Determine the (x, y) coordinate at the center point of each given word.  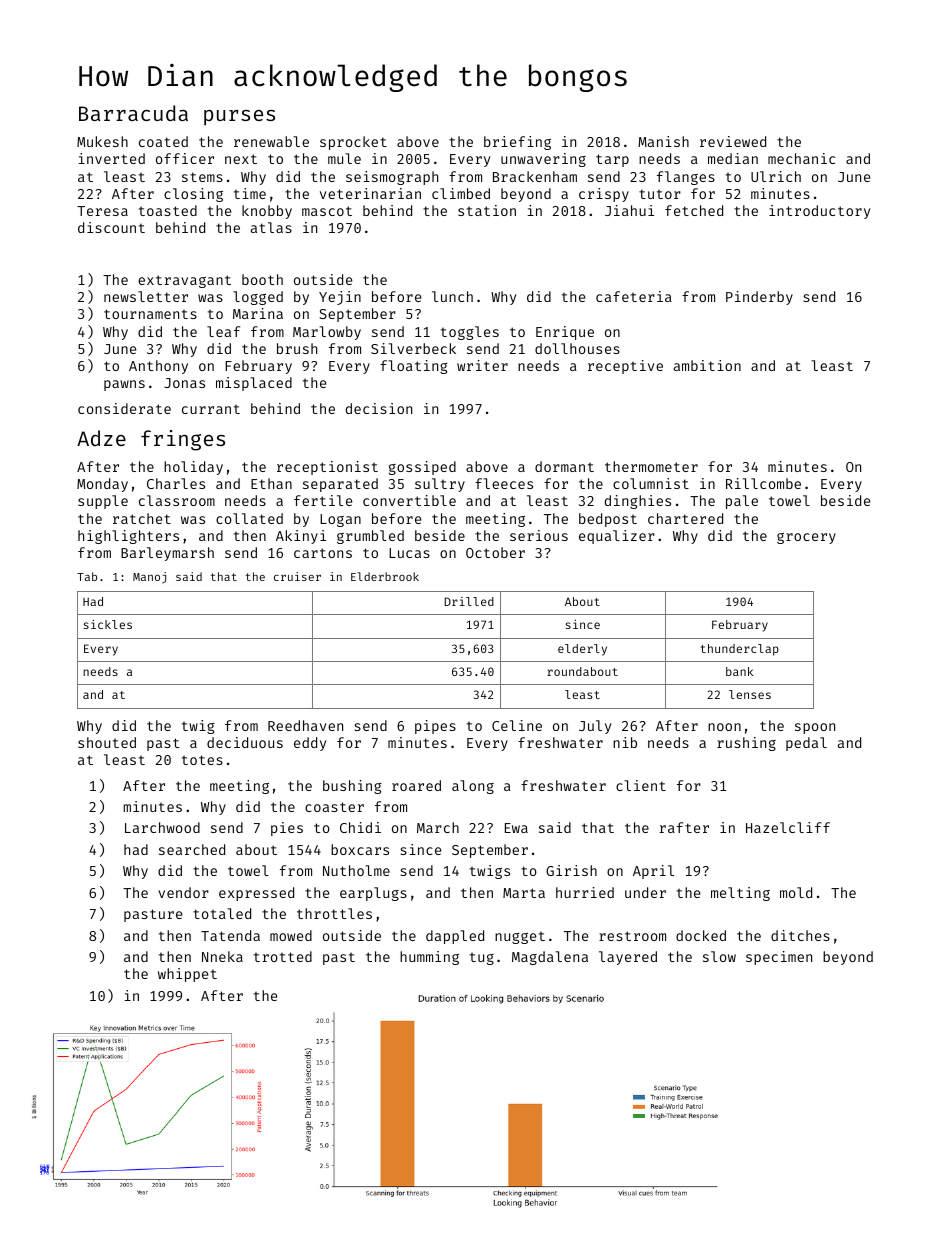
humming (429, 958)
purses (239, 118)
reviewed (733, 141)
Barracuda (133, 113)
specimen (779, 958)
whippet (187, 975)
